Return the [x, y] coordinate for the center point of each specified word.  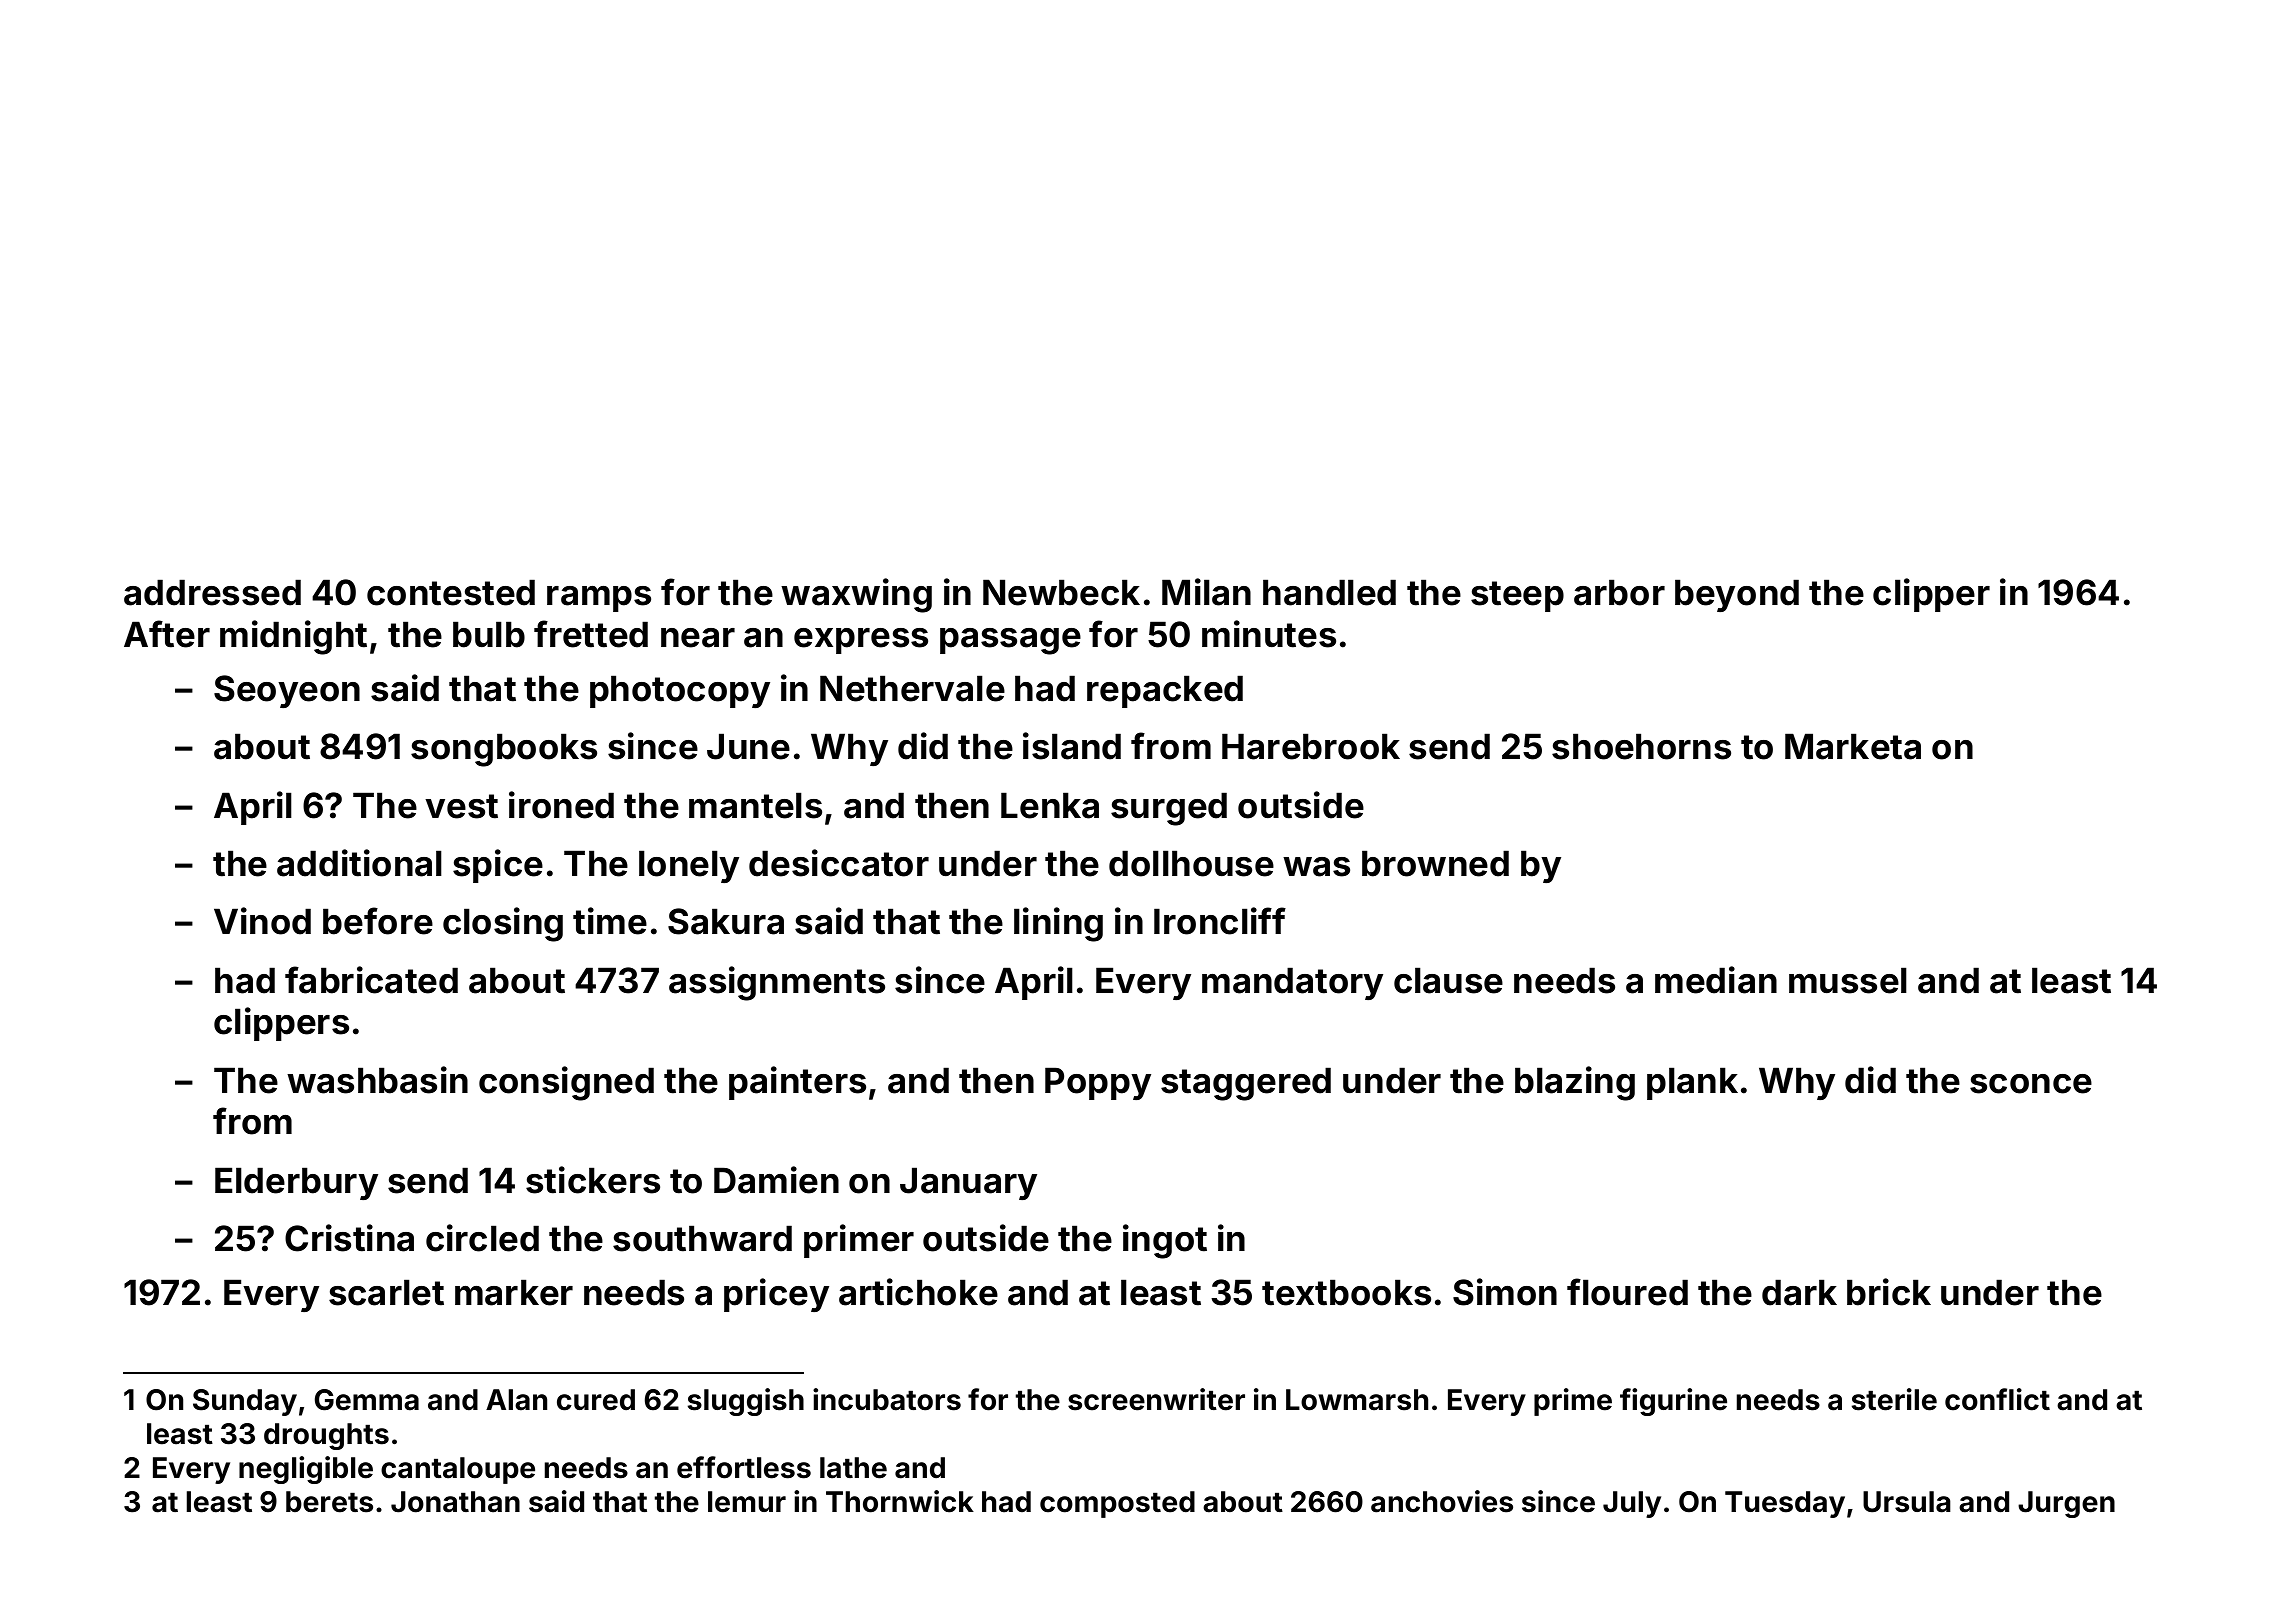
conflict [1997, 1399]
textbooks [1346, 1292]
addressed [212, 592]
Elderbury [296, 1183]
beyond [1737, 595]
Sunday [245, 1402]
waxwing [856, 595]
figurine [1673, 1402]
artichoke [918, 1292]
